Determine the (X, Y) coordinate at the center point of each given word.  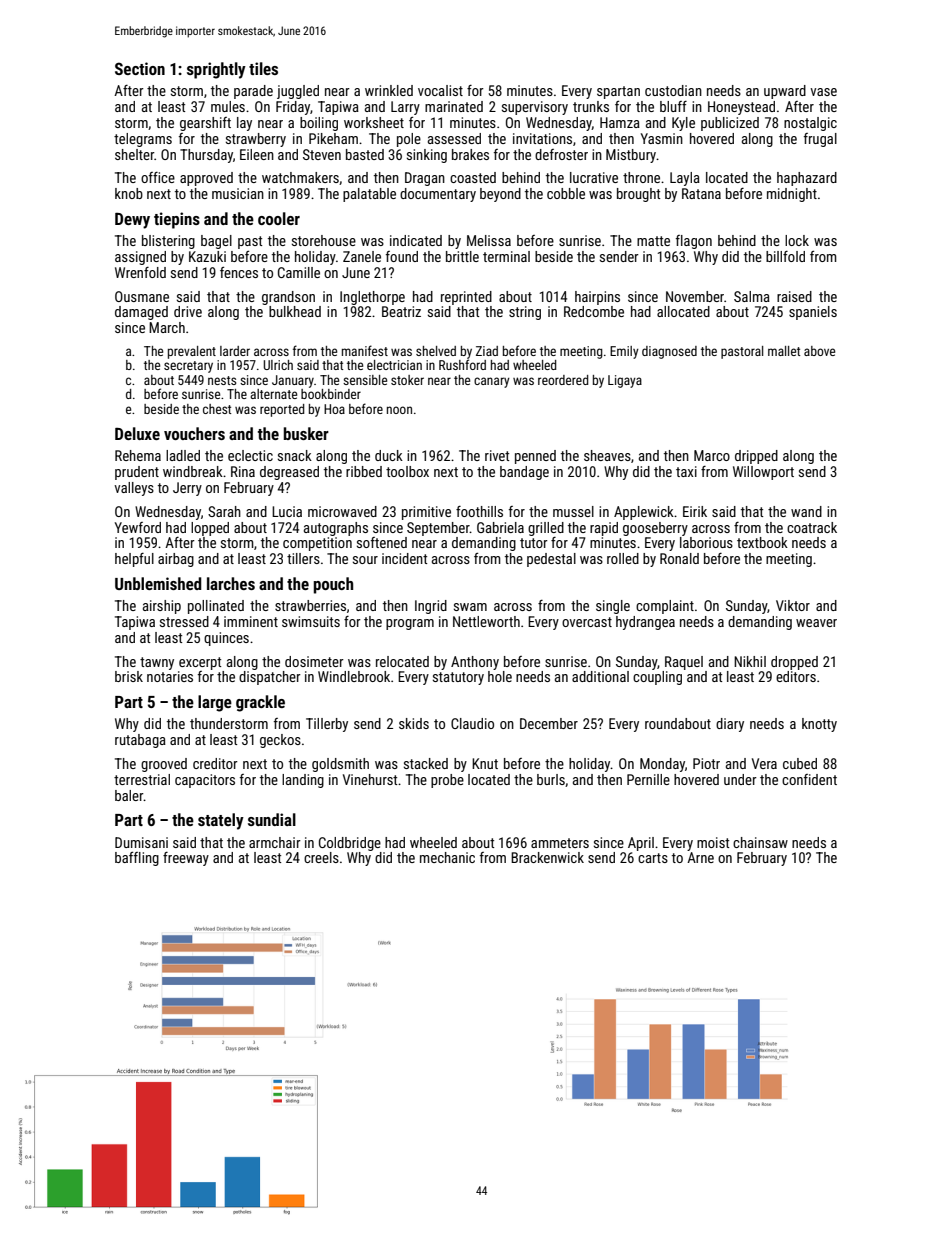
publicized (730, 124)
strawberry (256, 140)
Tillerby (327, 725)
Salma (752, 296)
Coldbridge (350, 844)
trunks (591, 106)
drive (188, 311)
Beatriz (401, 311)
